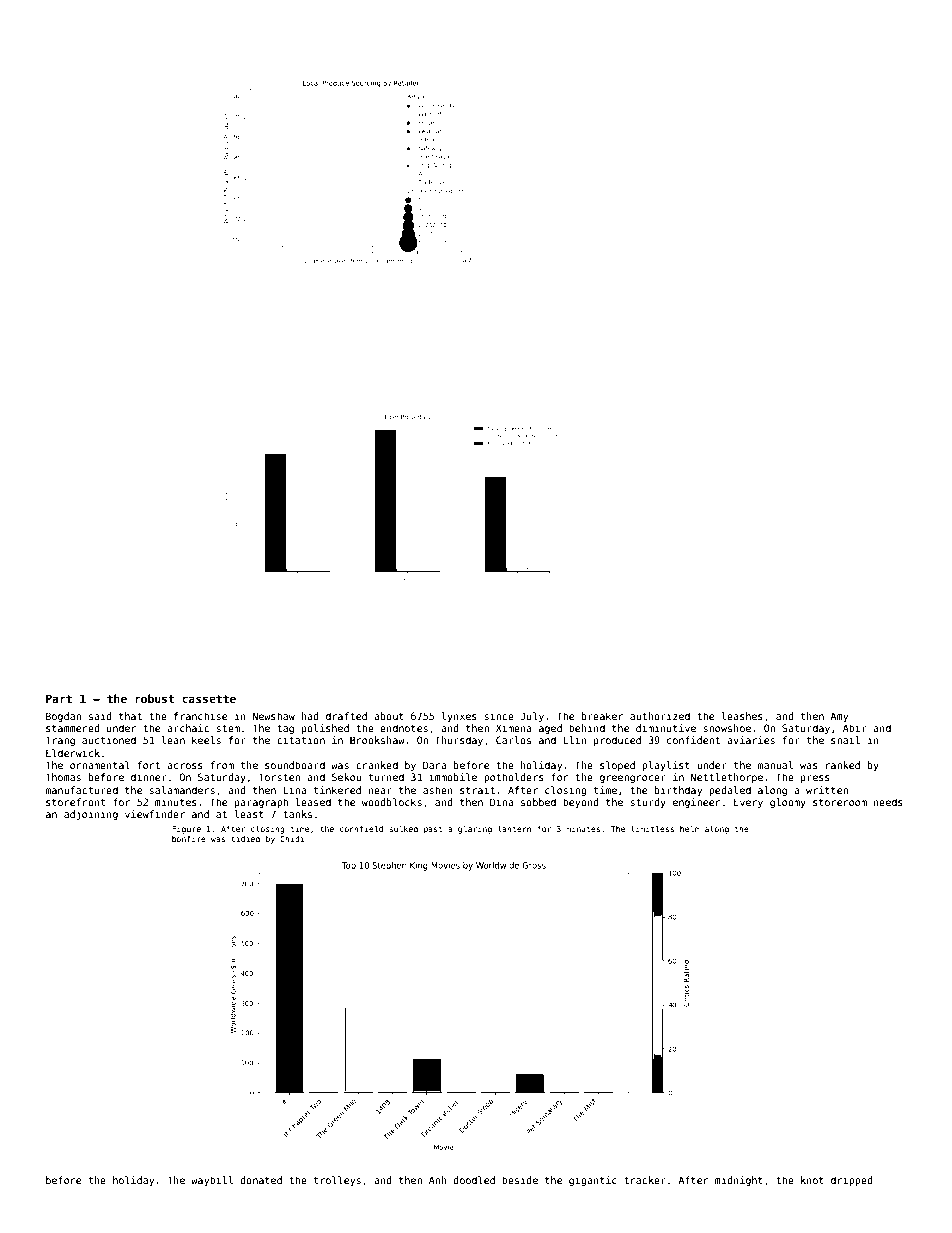 The height and width of the page is (1233, 952). I want to click on Amy, so click(839, 717).
